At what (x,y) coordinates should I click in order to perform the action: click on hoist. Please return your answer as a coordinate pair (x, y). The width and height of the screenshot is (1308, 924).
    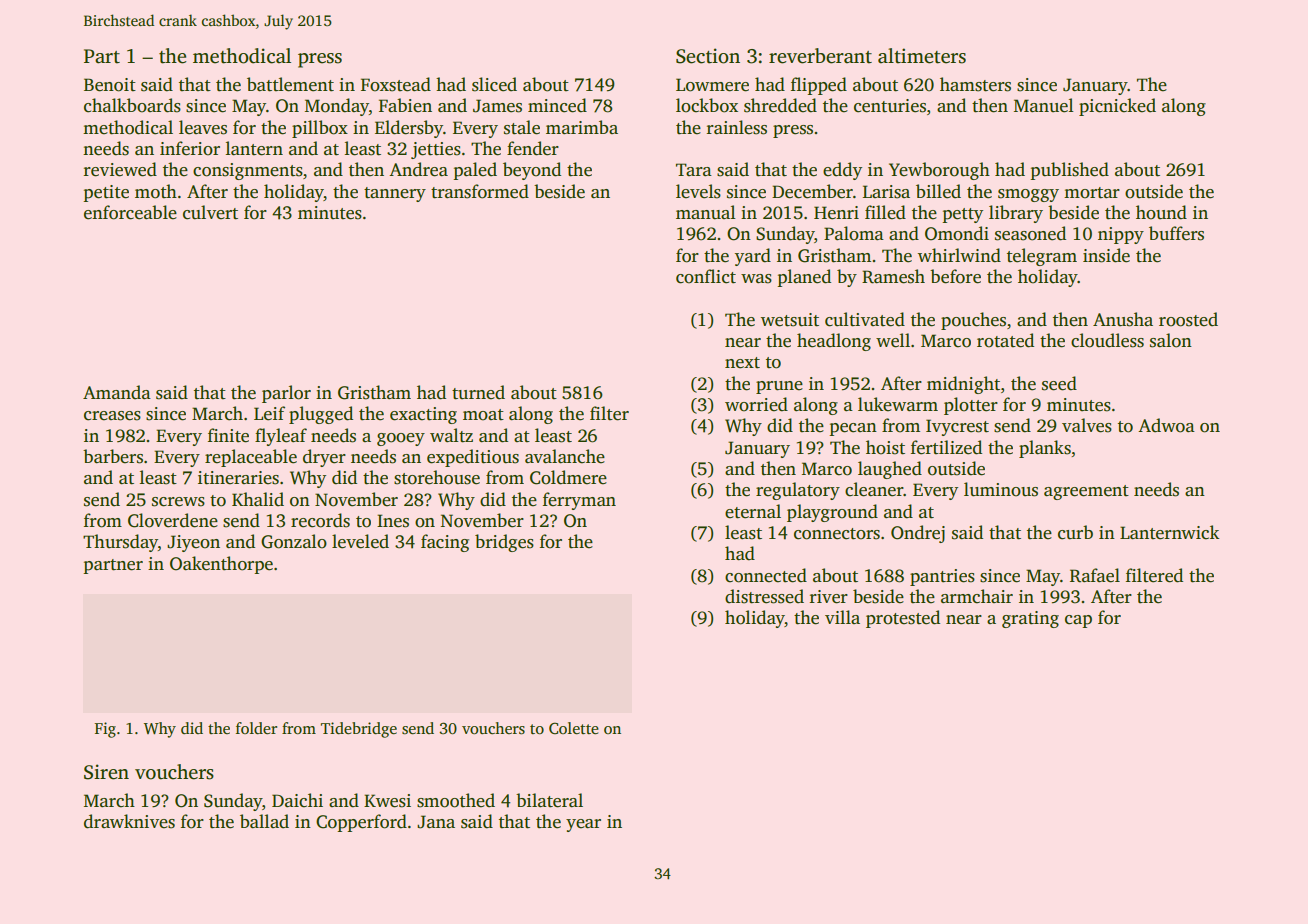
    Looking at the image, I should click on (885, 447).
